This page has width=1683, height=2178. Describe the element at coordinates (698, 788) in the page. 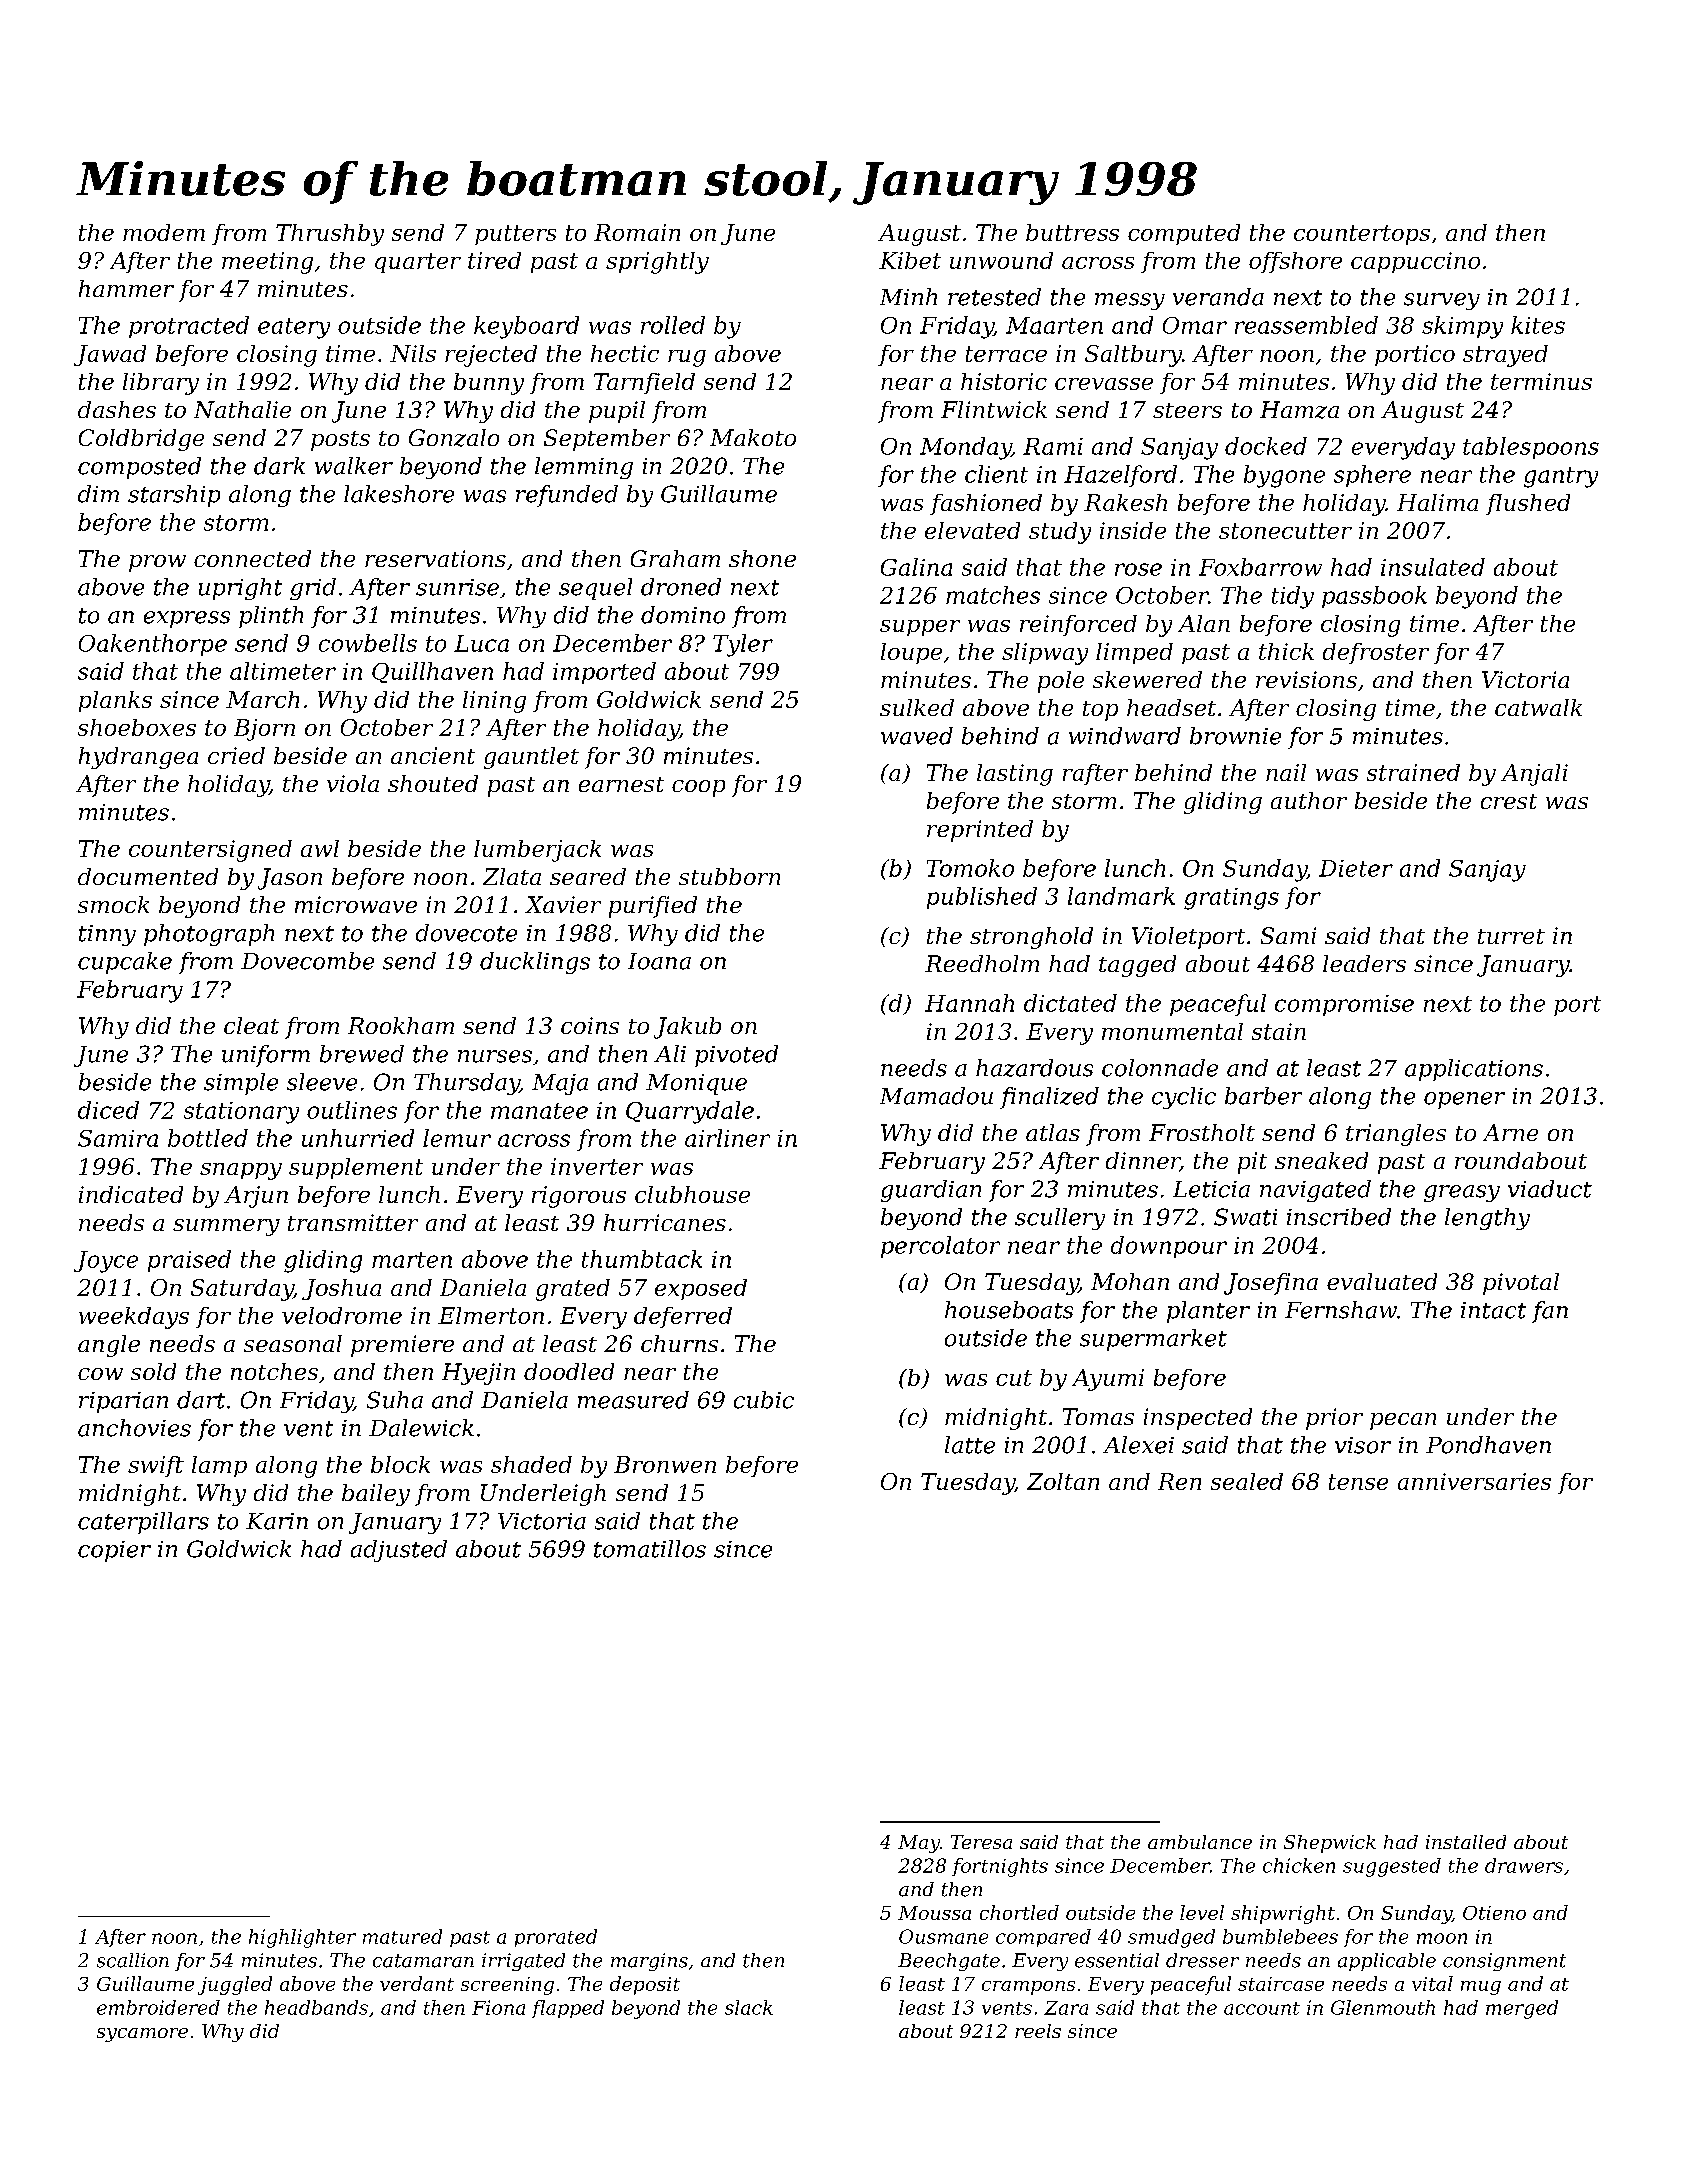

I see `coop` at that location.
